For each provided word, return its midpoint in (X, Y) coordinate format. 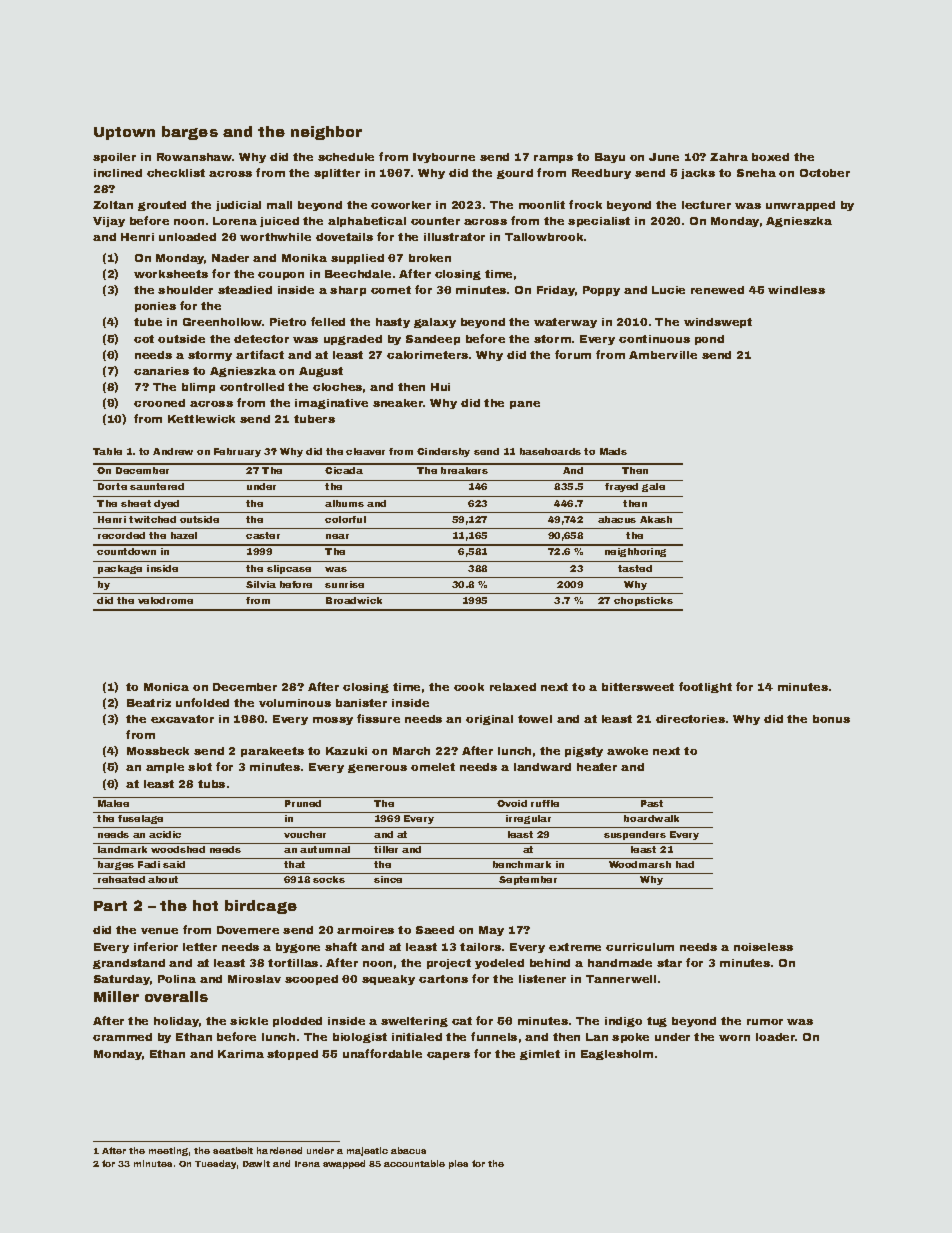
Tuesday (215, 1164)
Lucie (668, 290)
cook (469, 687)
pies (458, 1164)
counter (435, 221)
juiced (279, 222)
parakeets (272, 752)
